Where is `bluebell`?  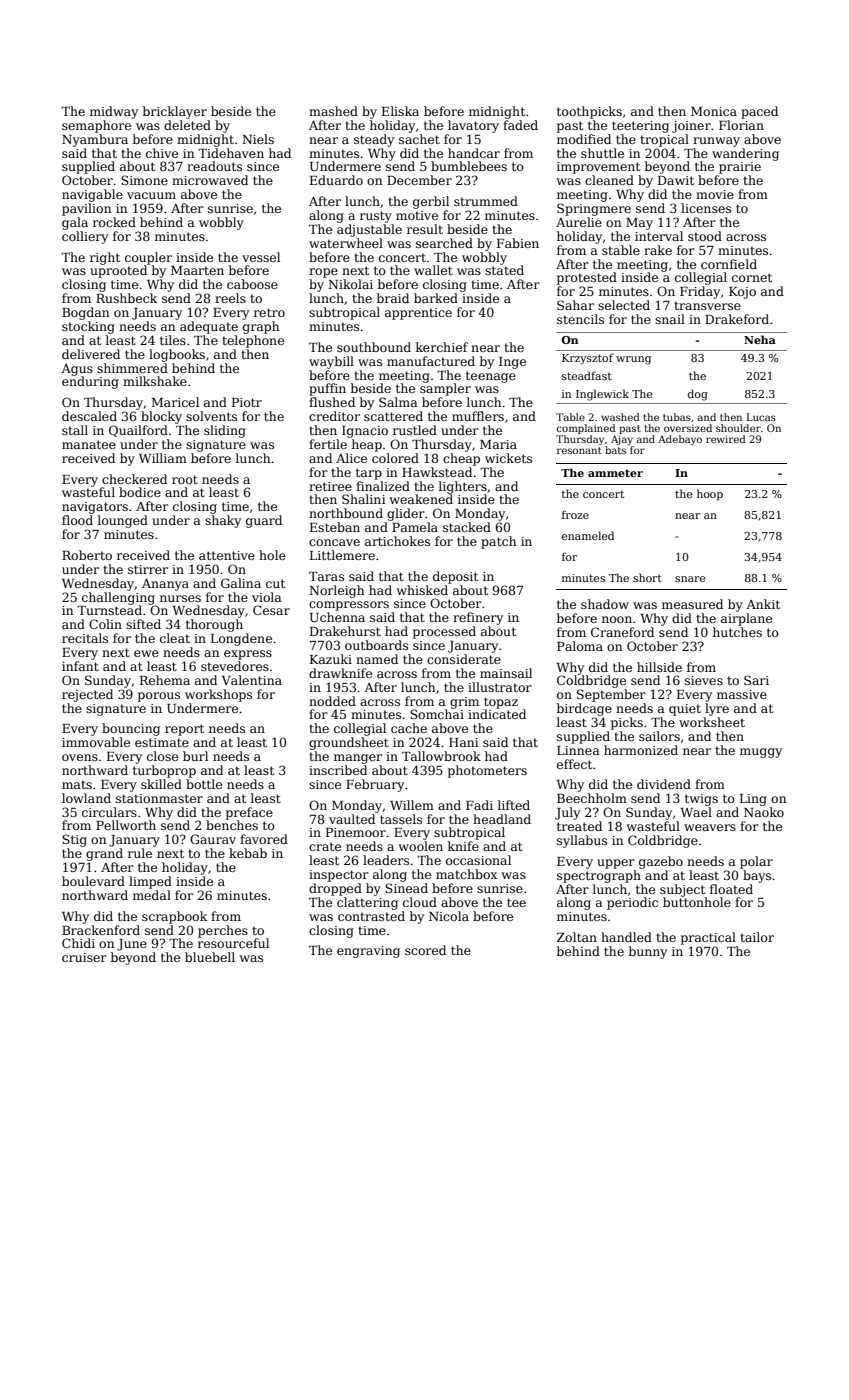
bluebell is located at coordinates (210, 957).
